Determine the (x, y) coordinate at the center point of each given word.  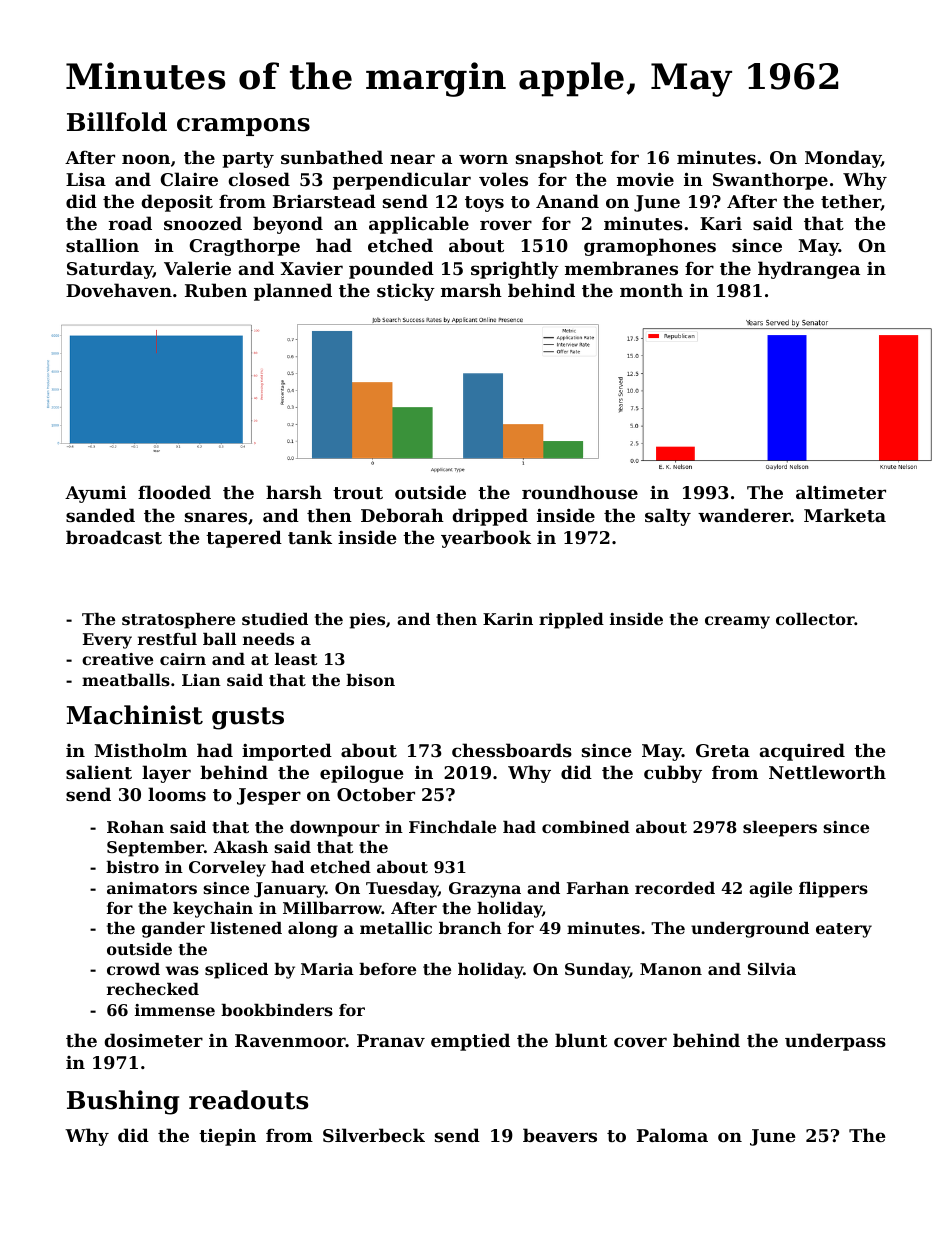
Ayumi (95, 494)
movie (645, 179)
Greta (723, 750)
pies (367, 621)
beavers (560, 1135)
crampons (243, 127)
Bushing (123, 1102)
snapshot (559, 159)
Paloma (672, 1135)
